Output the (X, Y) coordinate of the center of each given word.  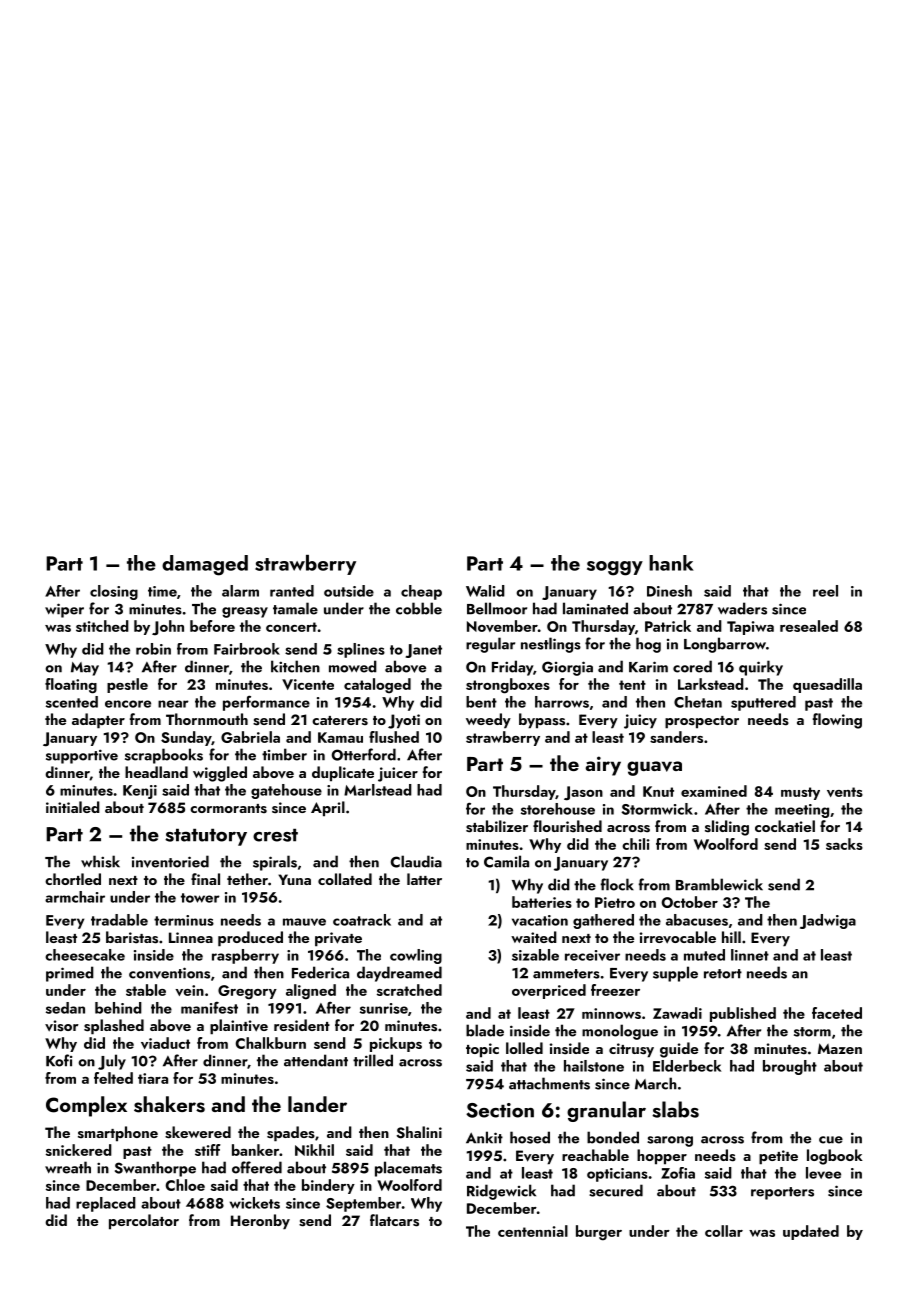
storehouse (558, 809)
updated (811, 1232)
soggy (615, 568)
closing (114, 592)
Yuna (294, 879)
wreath (68, 1167)
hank (671, 563)
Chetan (698, 702)
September (363, 1204)
